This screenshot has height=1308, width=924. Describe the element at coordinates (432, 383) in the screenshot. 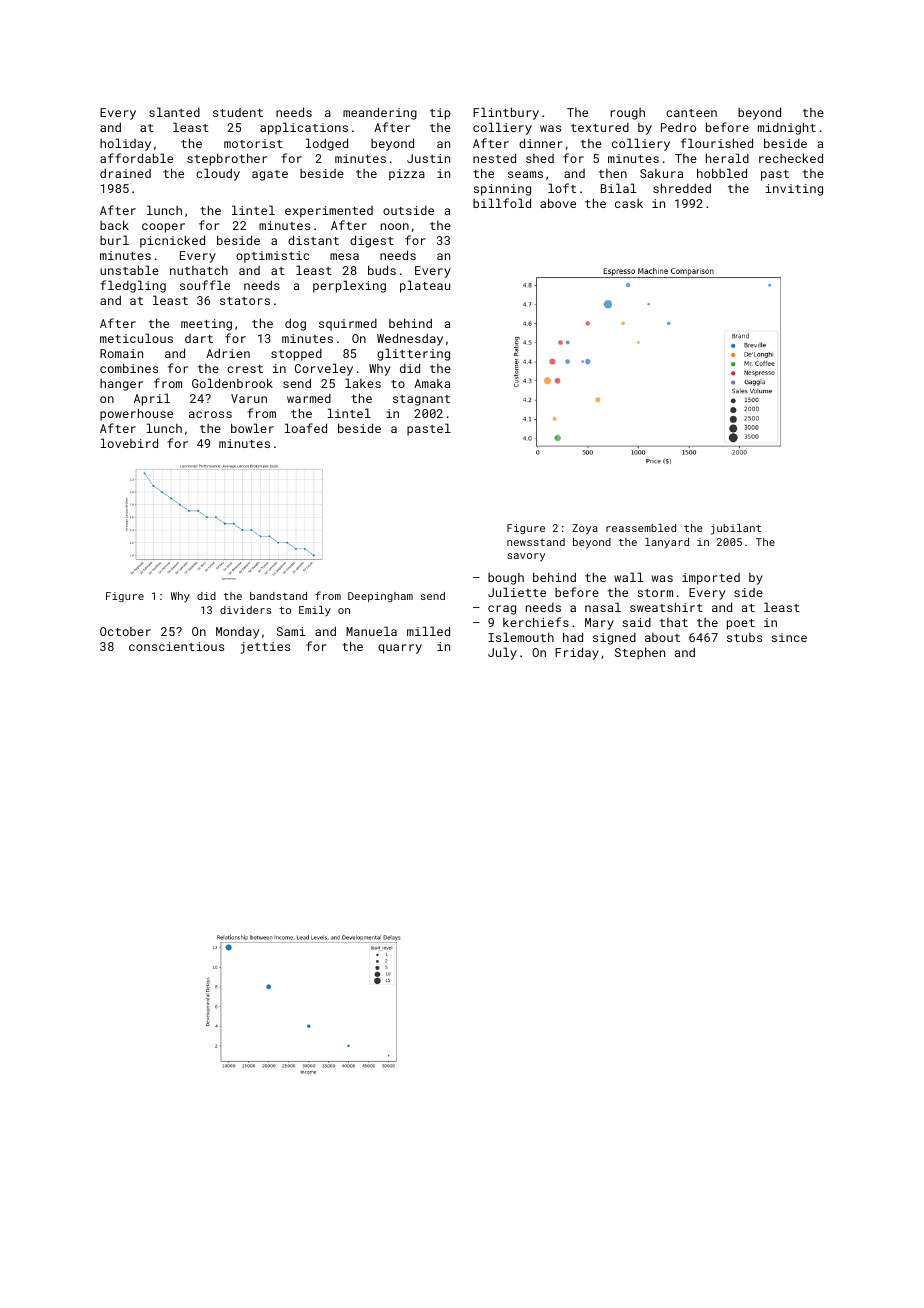

I see `Amaka` at that location.
